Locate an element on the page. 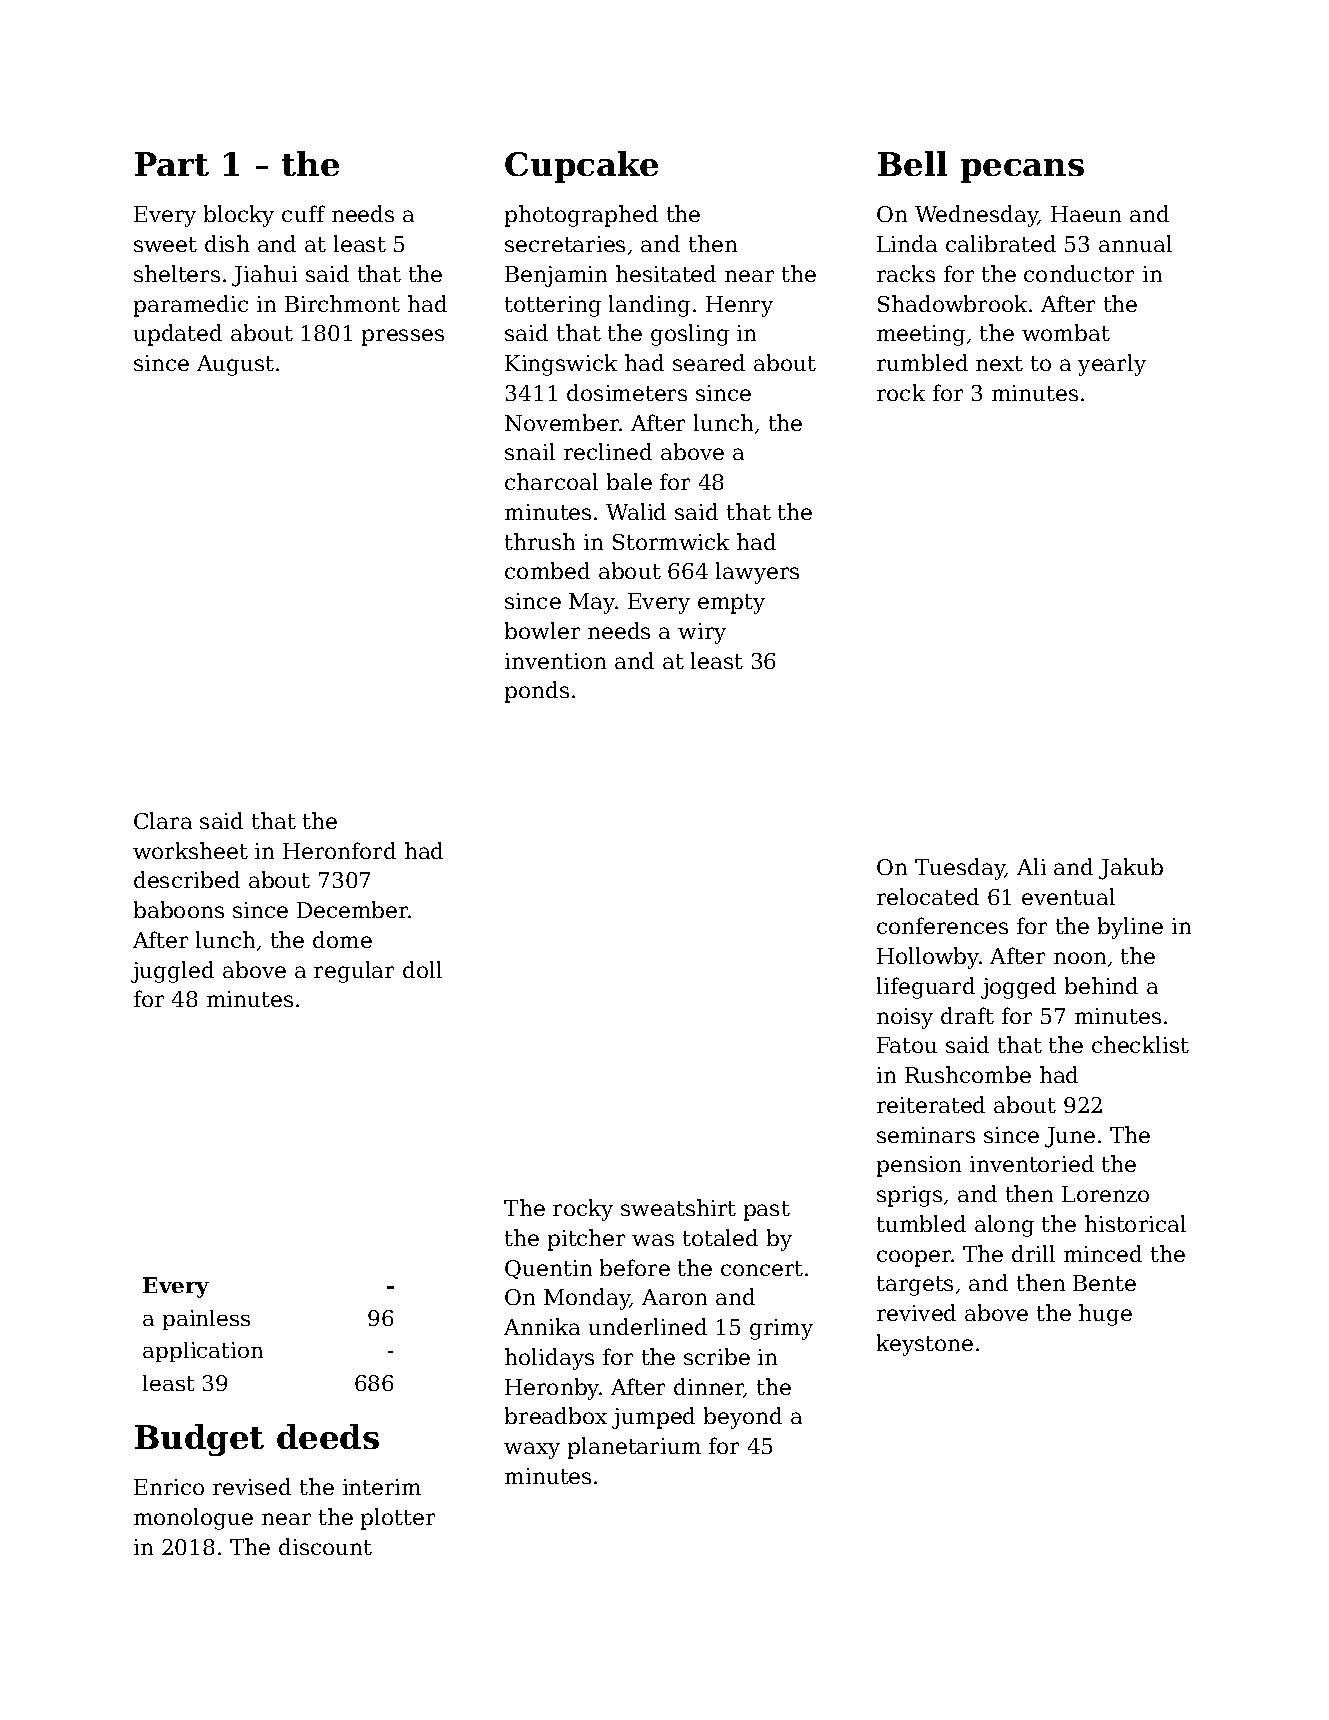 Image resolution: width=1329 pixels, height=1720 pixels. calibrated is located at coordinates (1001, 243).
